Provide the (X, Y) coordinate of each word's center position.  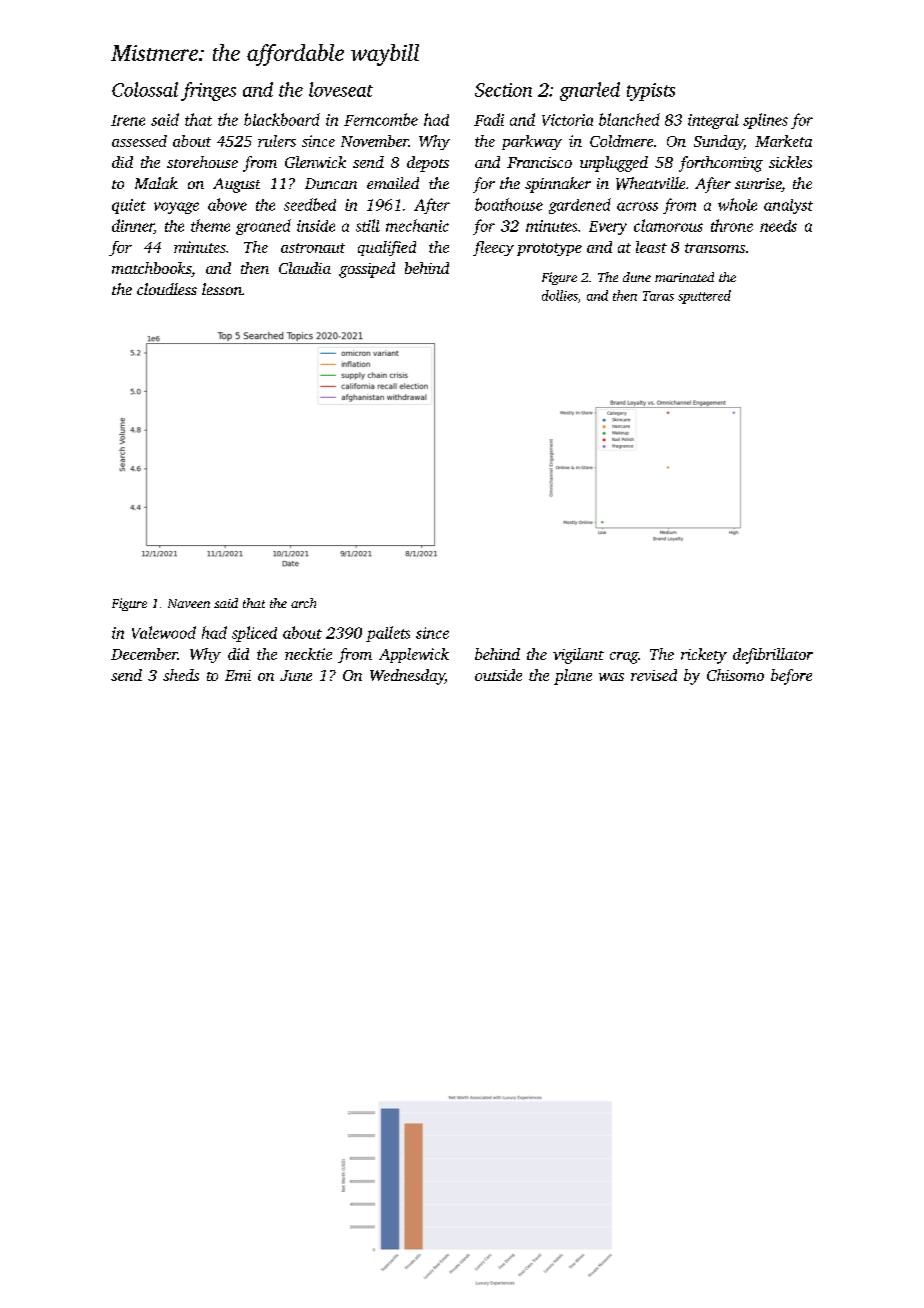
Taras (658, 296)
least (651, 247)
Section (503, 90)
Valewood (164, 632)
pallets (388, 634)
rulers (277, 141)
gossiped (367, 270)
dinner (133, 226)
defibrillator (773, 656)
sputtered (704, 297)
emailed (393, 183)
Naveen (189, 603)
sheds (181, 675)
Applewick (414, 655)
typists (651, 92)
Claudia (305, 268)
